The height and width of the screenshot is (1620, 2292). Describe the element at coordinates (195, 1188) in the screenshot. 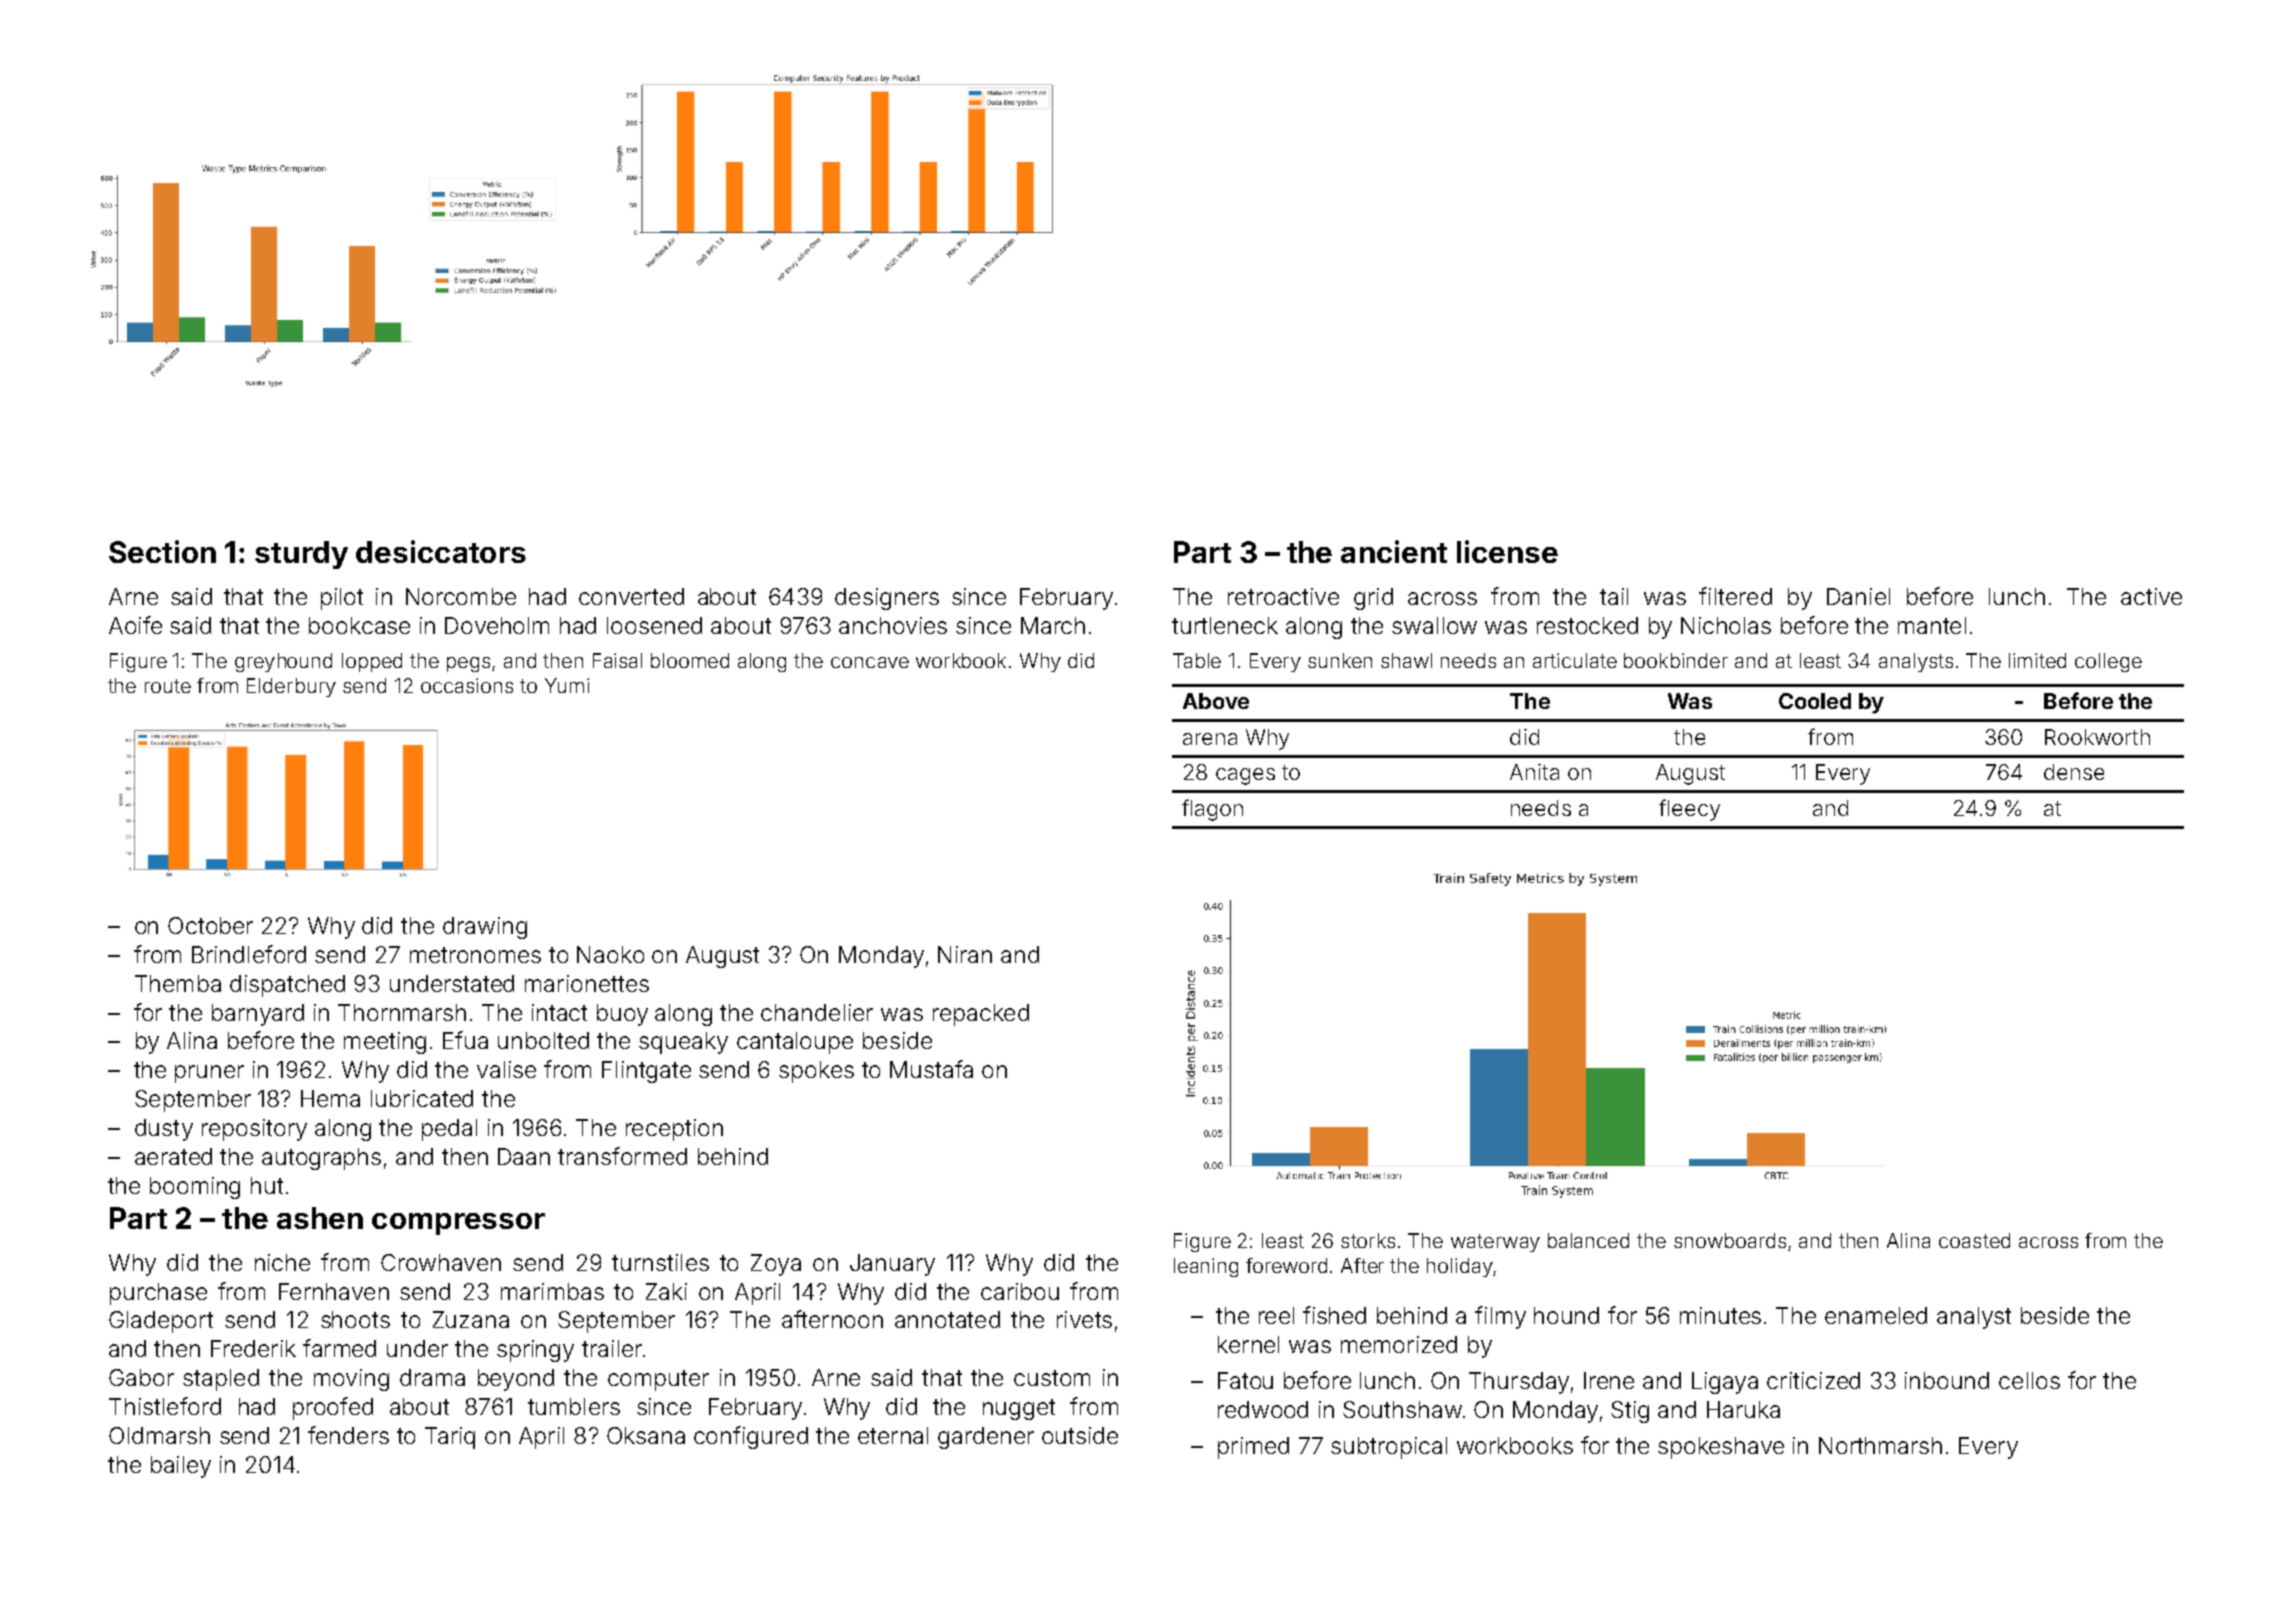

I see `booming` at that location.
